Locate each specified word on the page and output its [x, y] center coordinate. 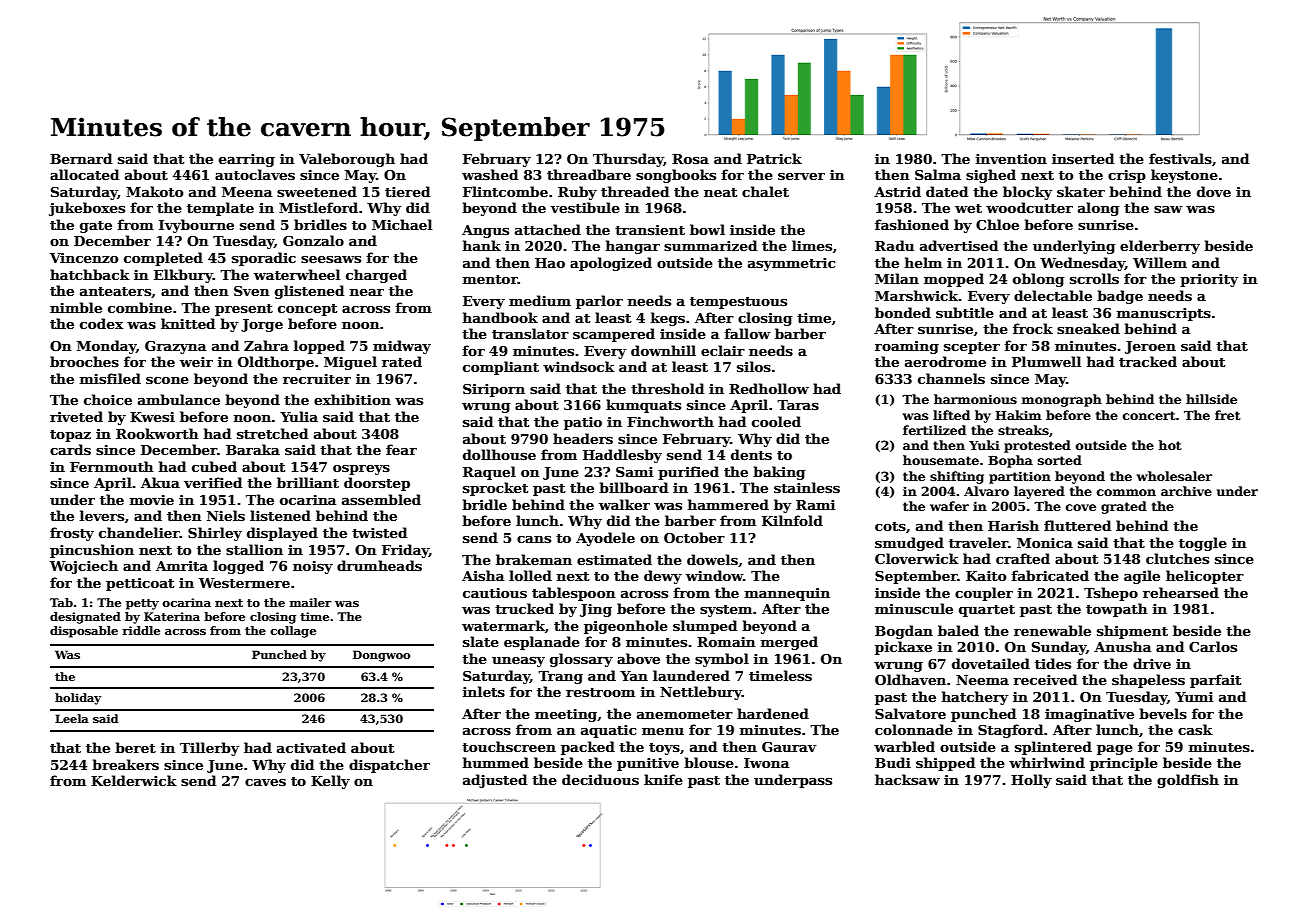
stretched [272, 433]
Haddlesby [622, 456]
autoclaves [255, 174]
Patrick [774, 158]
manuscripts [1164, 314]
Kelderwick [134, 780]
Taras [798, 405]
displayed [282, 534]
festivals [1180, 158]
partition [1020, 477]
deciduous [600, 779]
